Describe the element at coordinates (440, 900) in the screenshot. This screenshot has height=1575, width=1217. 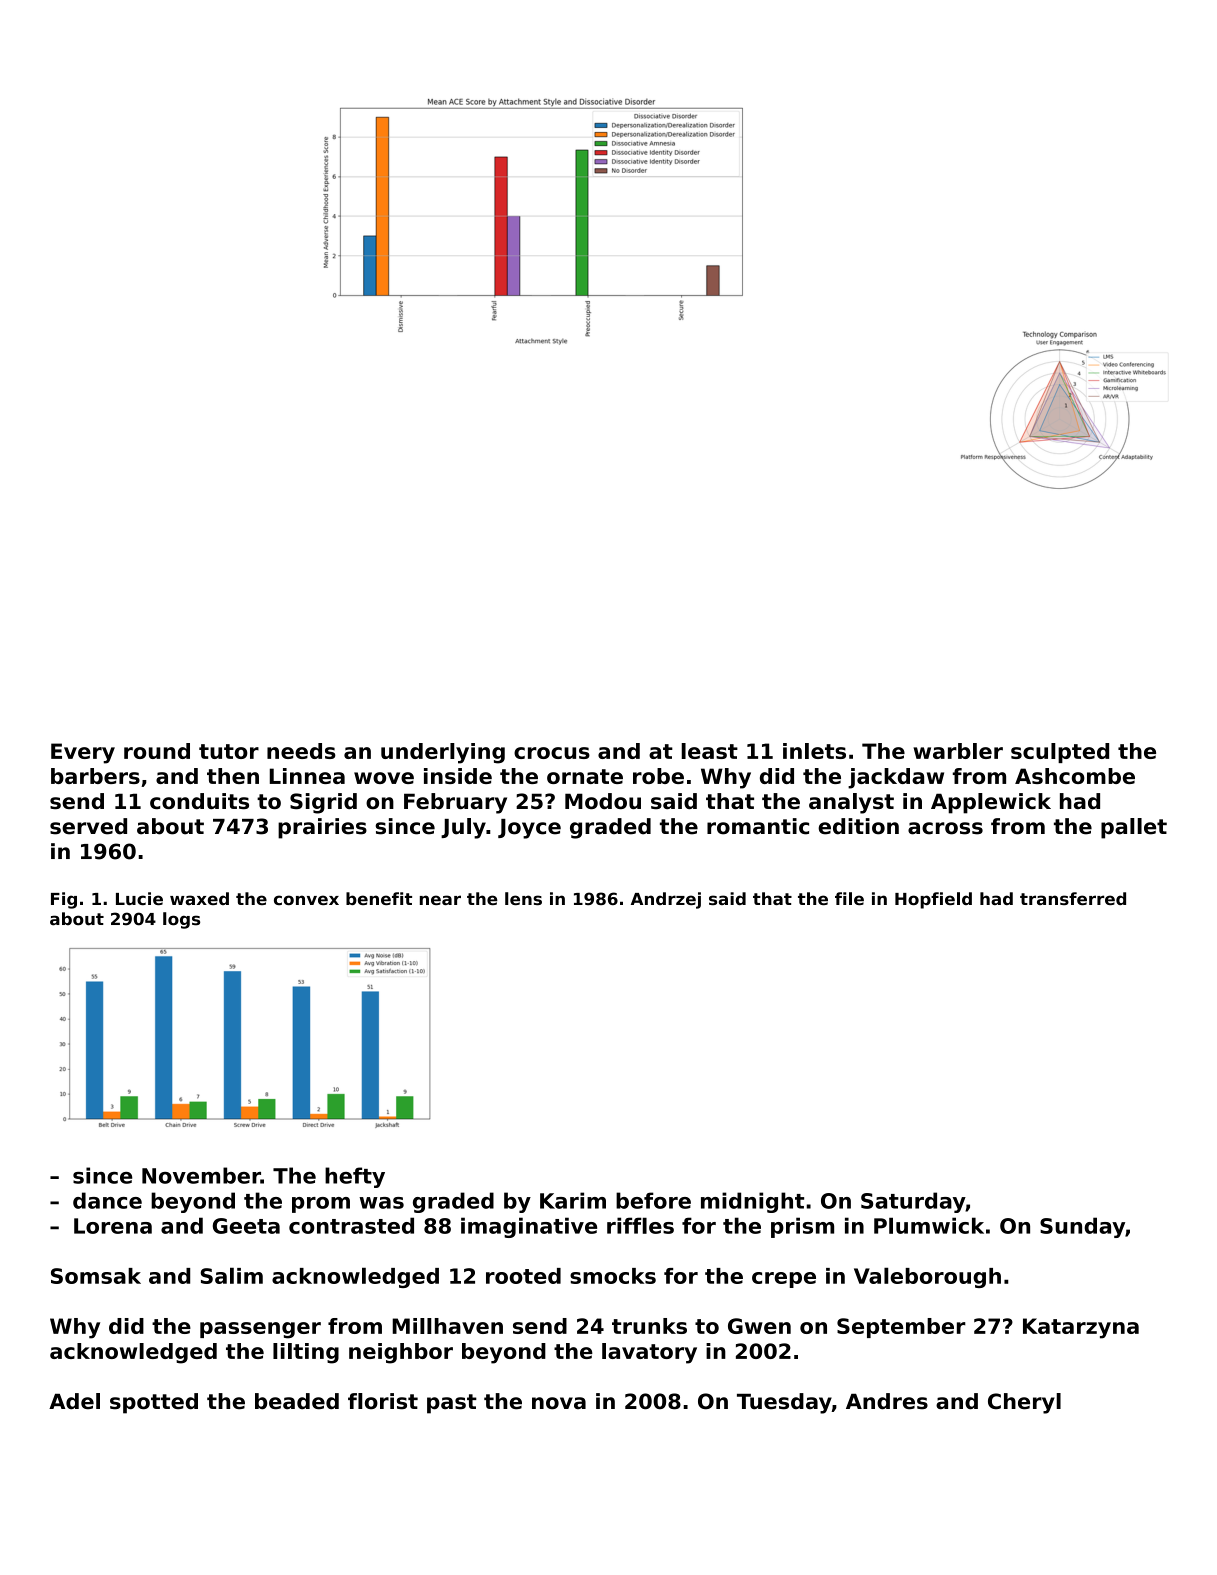
I see `near` at that location.
